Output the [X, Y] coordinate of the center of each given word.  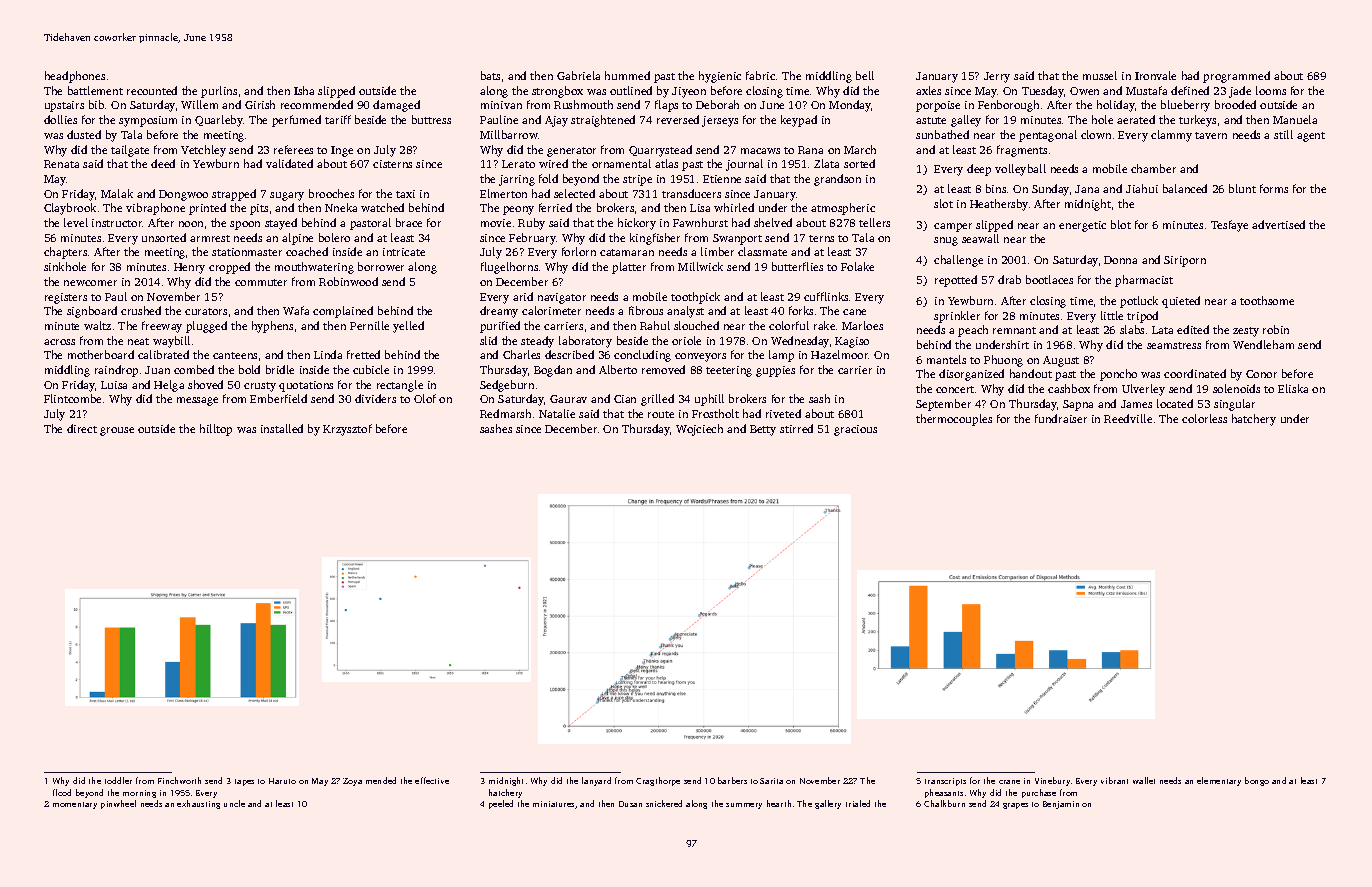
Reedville [1128, 418]
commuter [261, 282]
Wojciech [699, 430]
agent [1311, 137]
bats [490, 75]
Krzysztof [347, 430]
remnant [1014, 330]
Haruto [282, 781]
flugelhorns [509, 268]
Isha [304, 90]
